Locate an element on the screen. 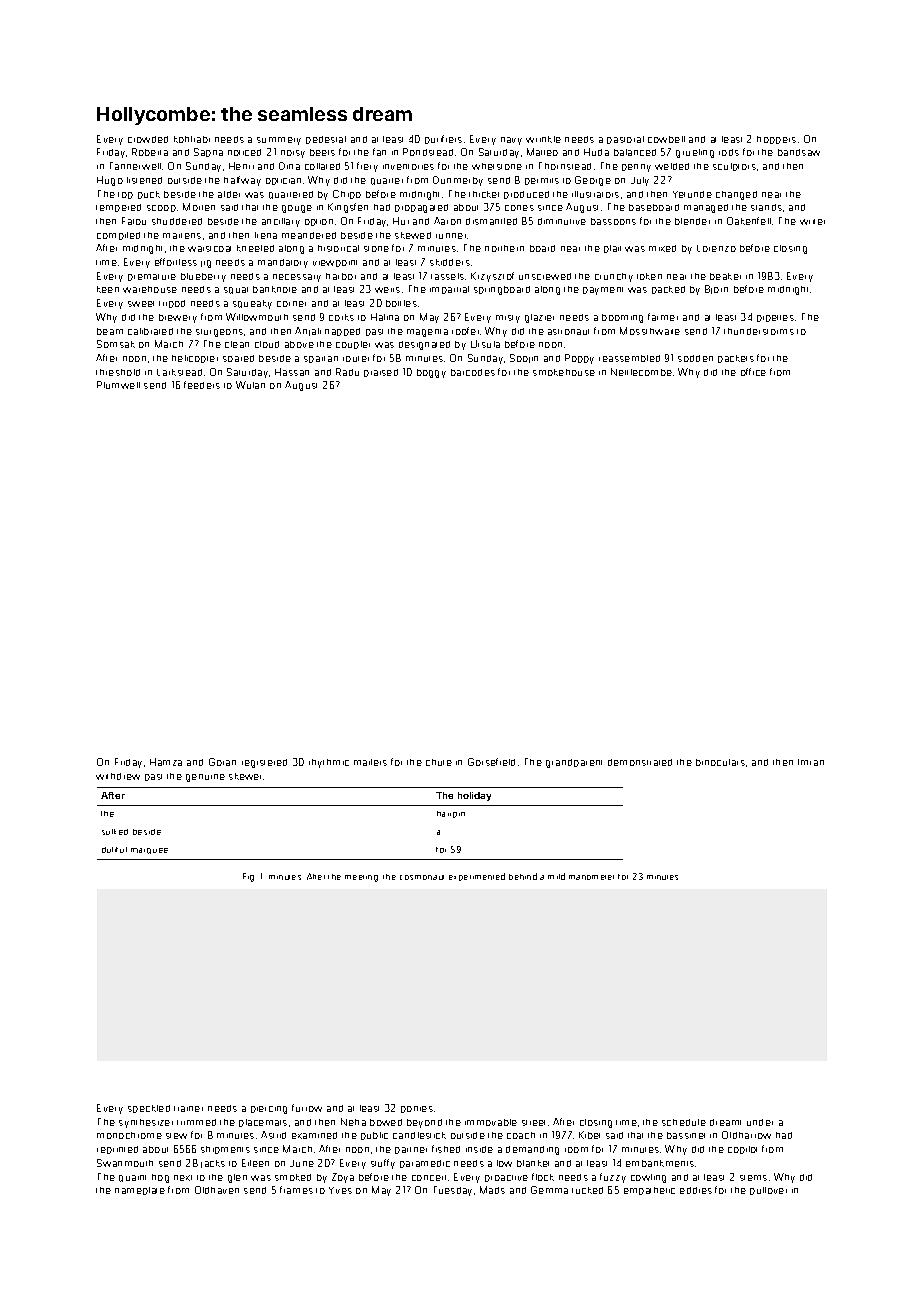  trainer is located at coordinates (188, 1109).
